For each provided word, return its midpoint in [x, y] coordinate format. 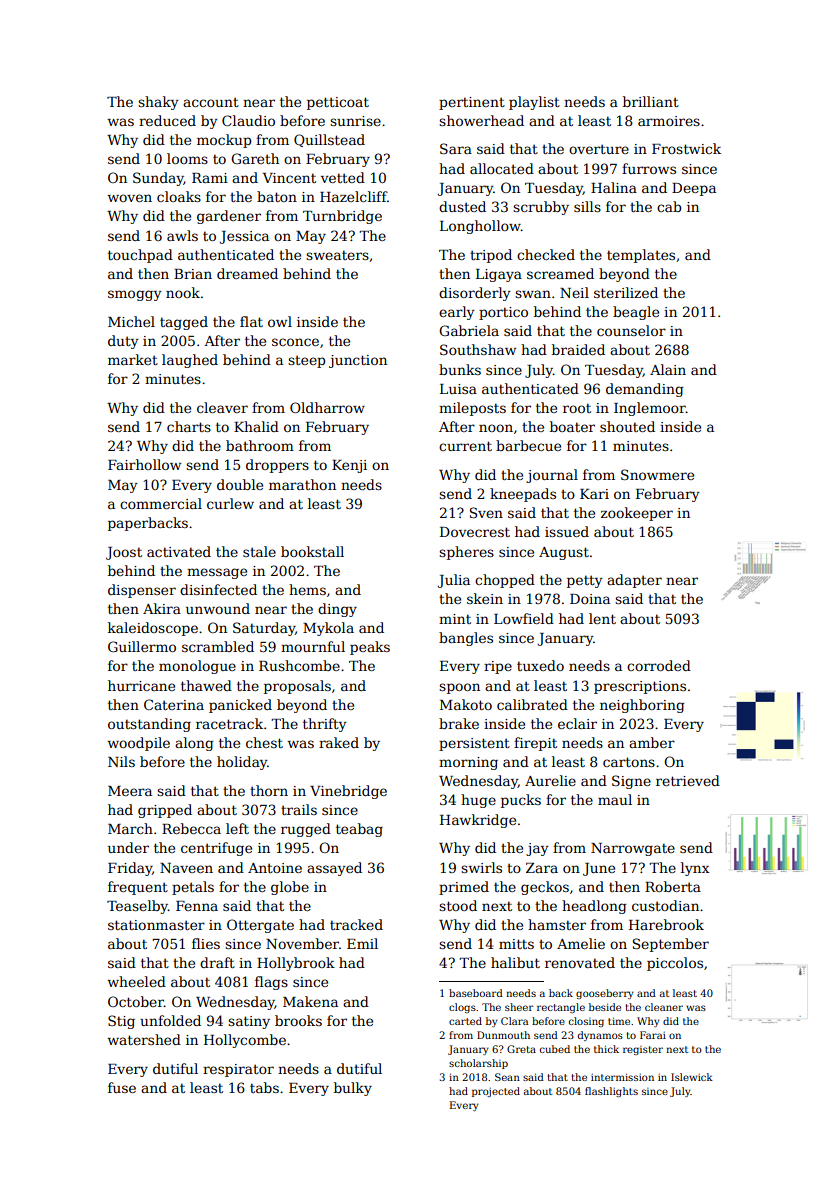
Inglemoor [650, 409]
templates [641, 256]
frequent [138, 888]
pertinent [472, 103]
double [240, 484]
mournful [313, 646]
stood [458, 905]
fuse [122, 1087]
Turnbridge [342, 217]
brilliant [651, 101]
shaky [158, 103]
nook [183, 292]
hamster [557, 924]
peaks [370, 648]
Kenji [349, 466]
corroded [659, 665]
